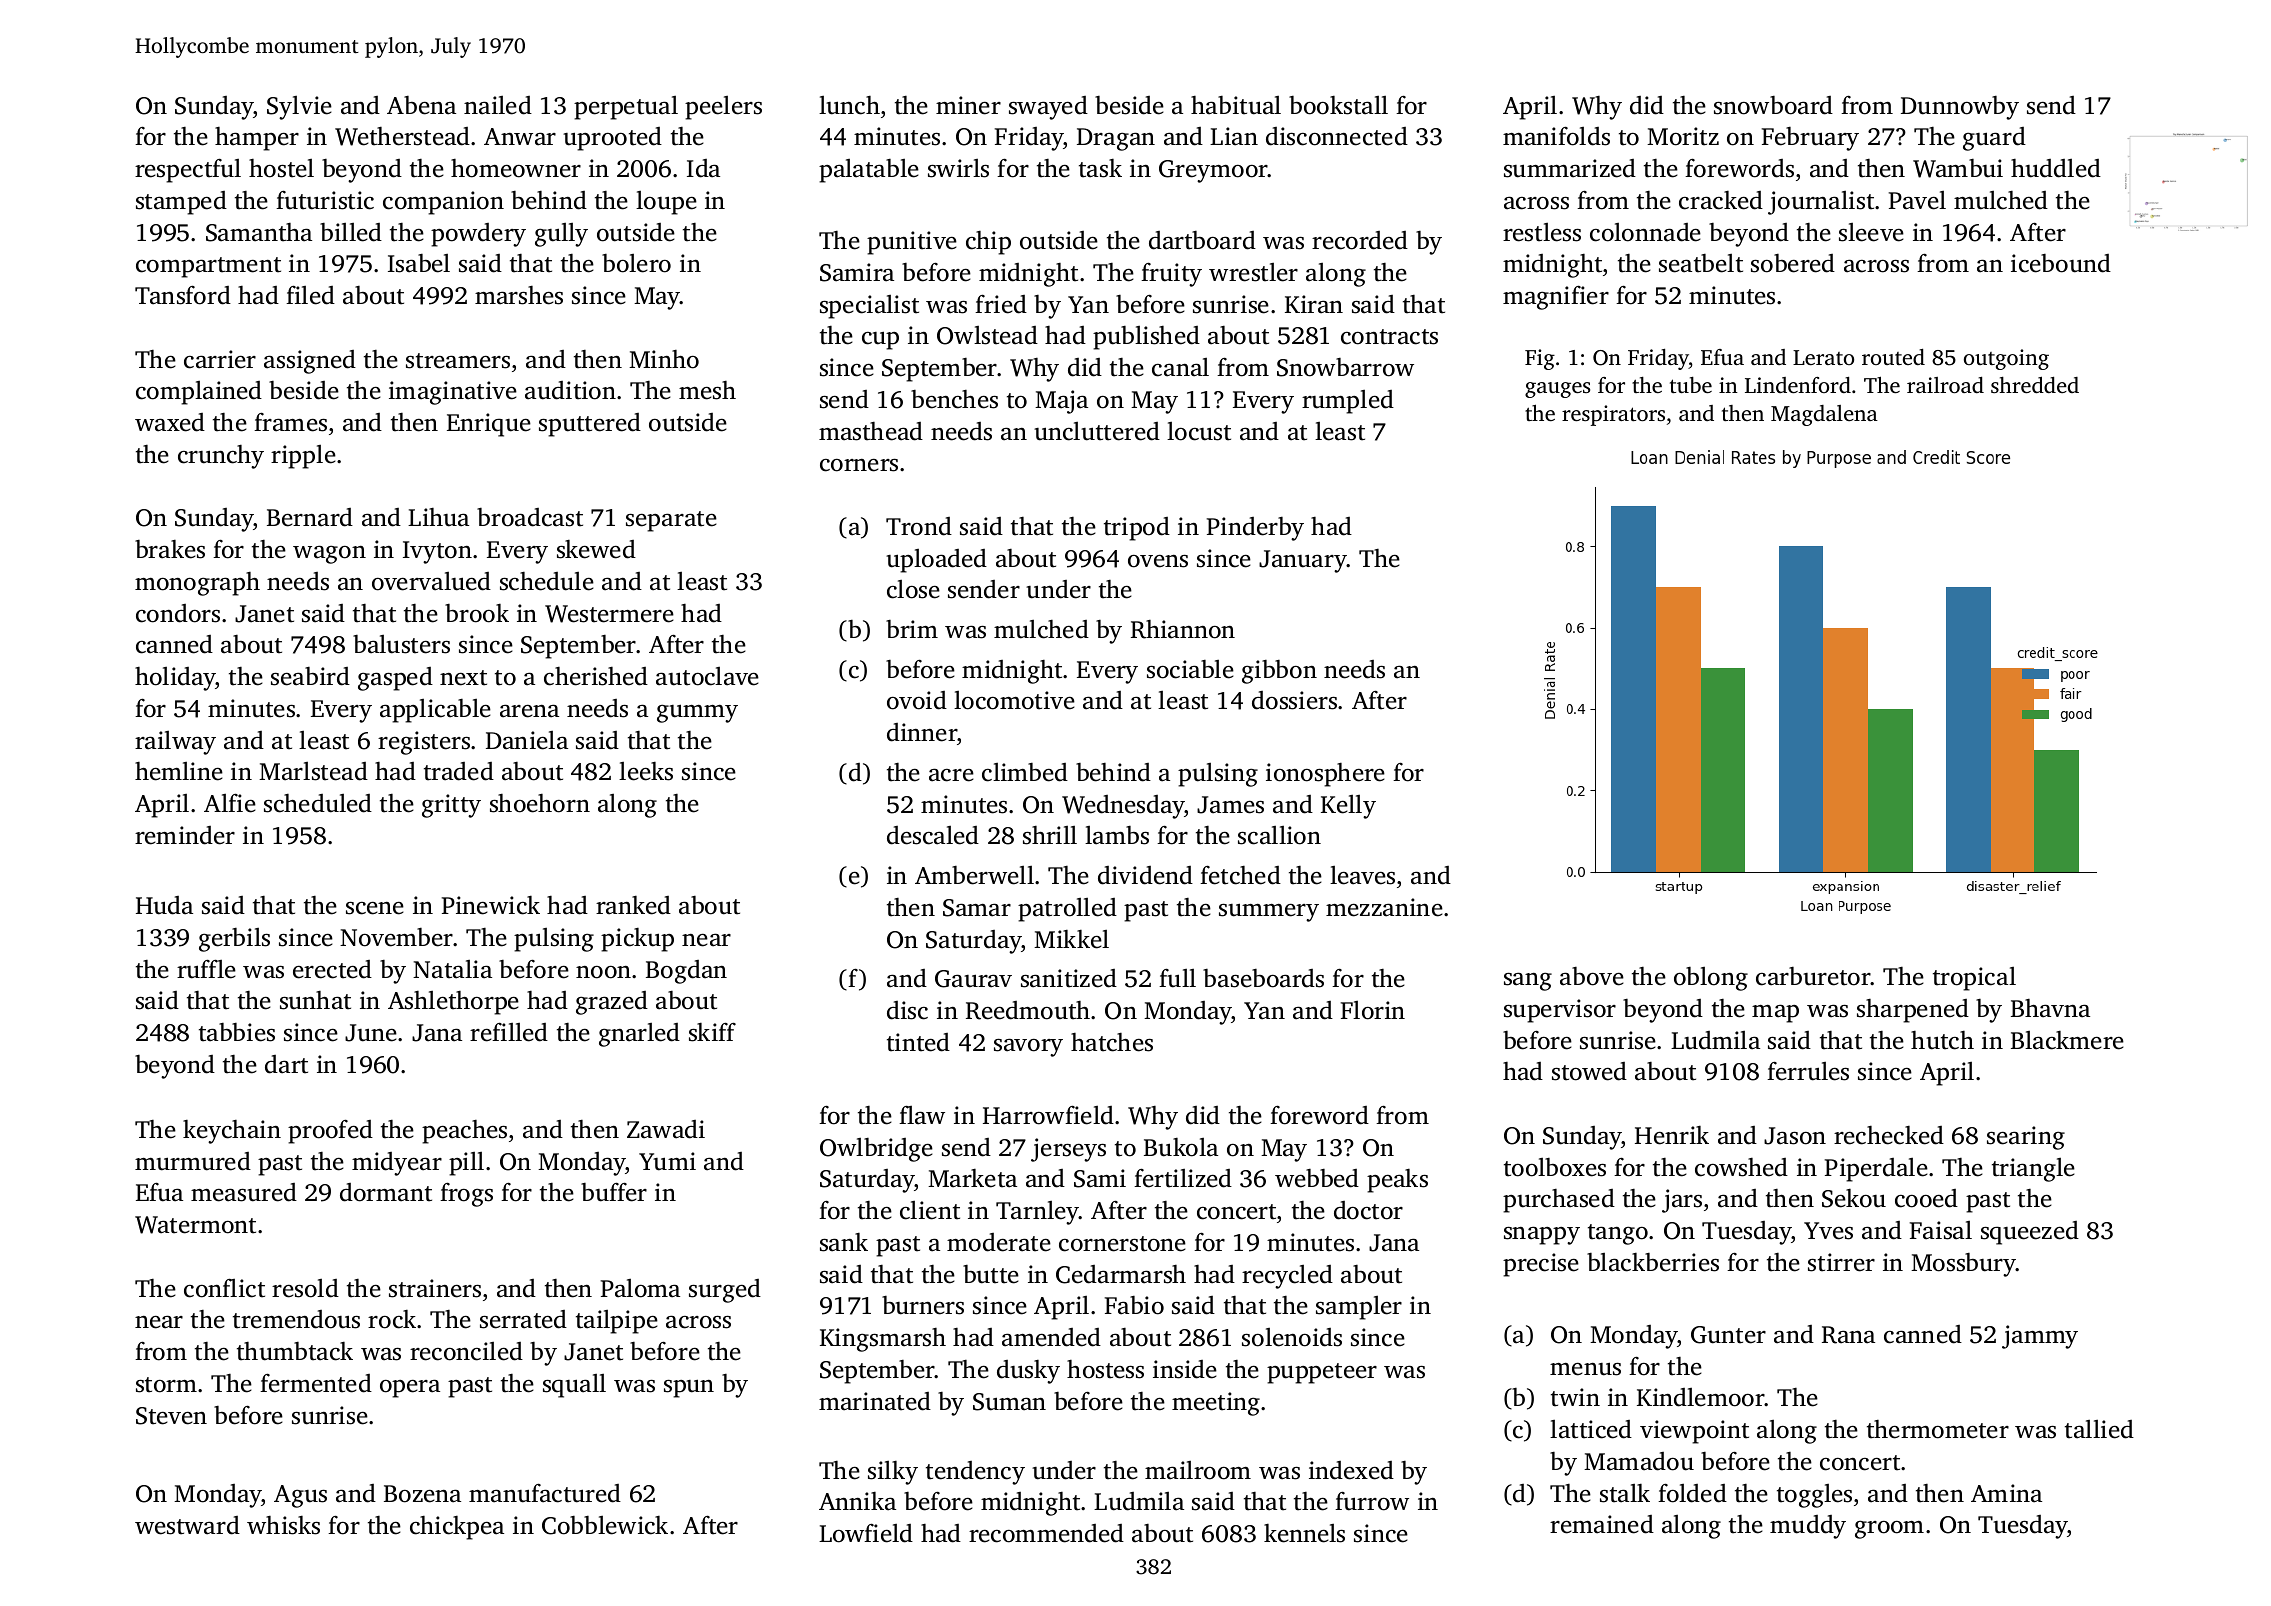 The height and width of the screenshot is (1606, 2271). What do you see at coordinates (866, 1533) in the screenshot?
I see `Lowfield` at bounding box center [866, 1533].
